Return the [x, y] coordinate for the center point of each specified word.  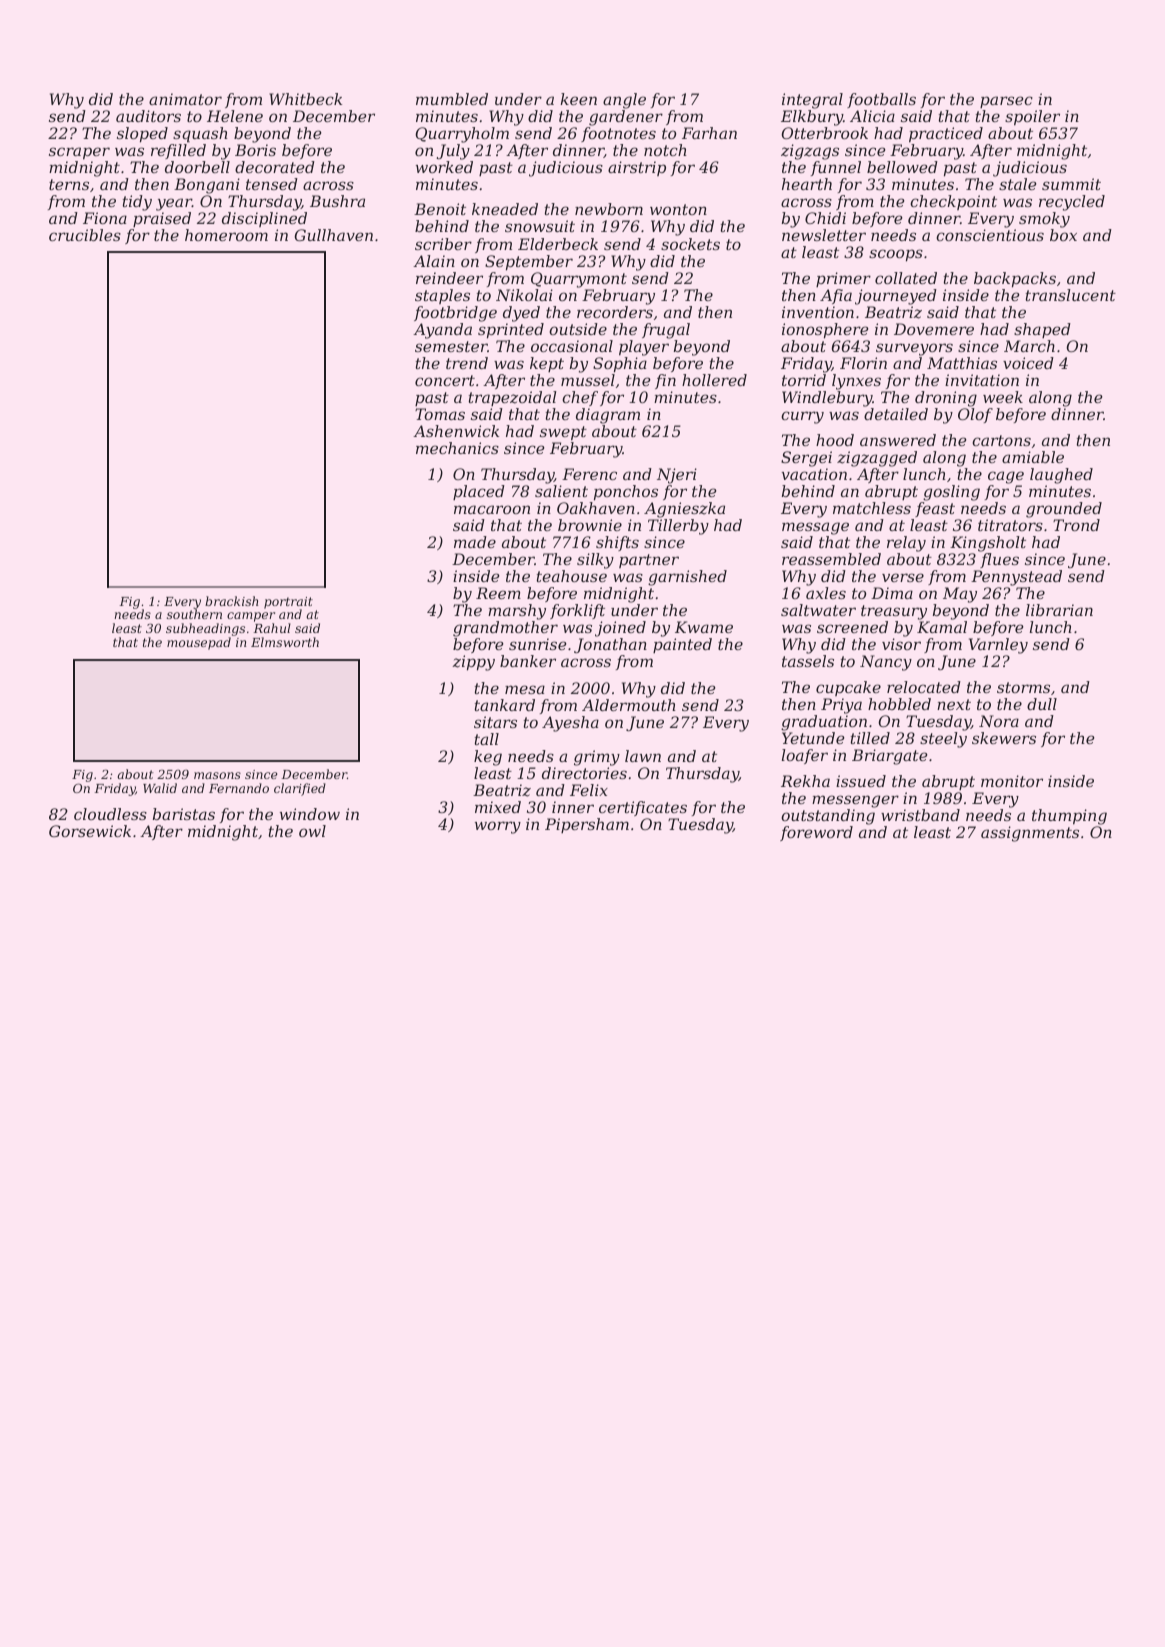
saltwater [818, 610]
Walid [160, 788]
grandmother [505, 629]
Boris [255, 150]
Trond [1076, 525]
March [1029, 346]
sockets [690, 244]
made [475, 542]
